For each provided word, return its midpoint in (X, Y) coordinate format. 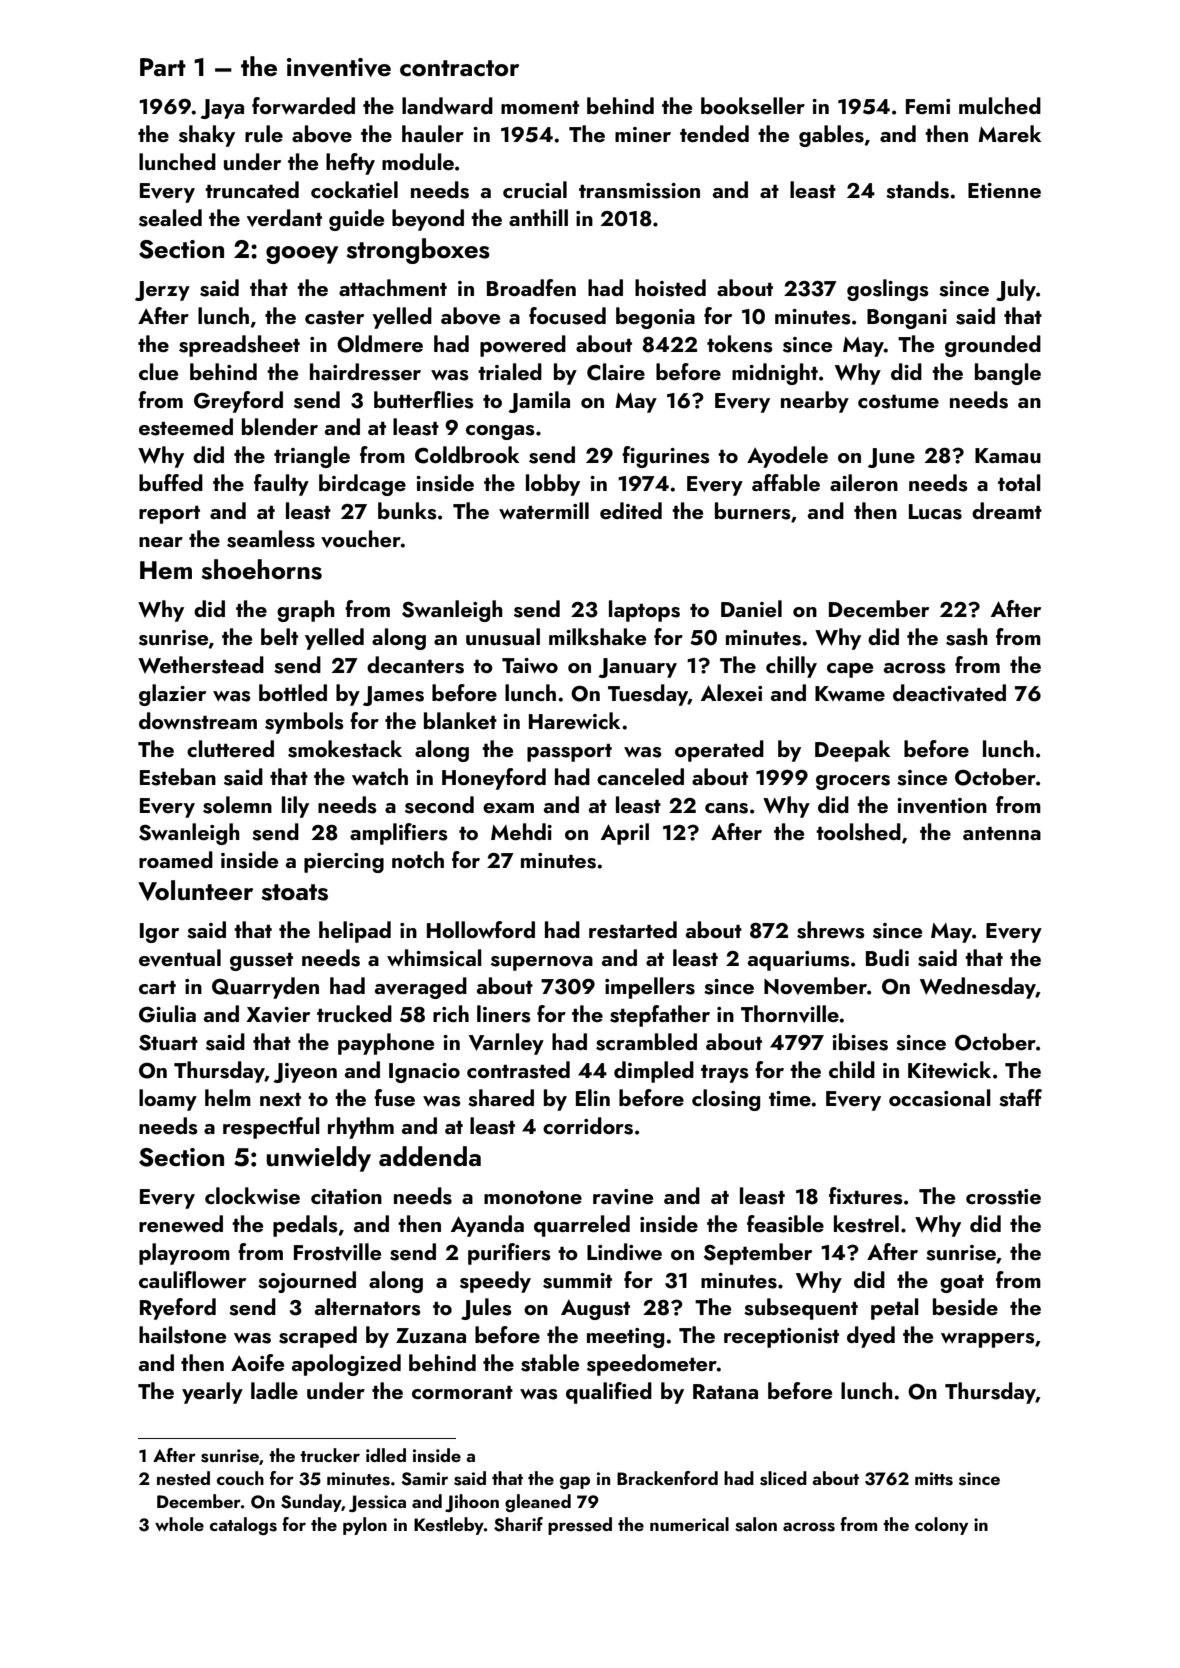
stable (550, 1363)
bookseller (753, 106)
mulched (1000, 105)
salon (756, 1524)
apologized (346, 1365)
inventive (339, 67)
